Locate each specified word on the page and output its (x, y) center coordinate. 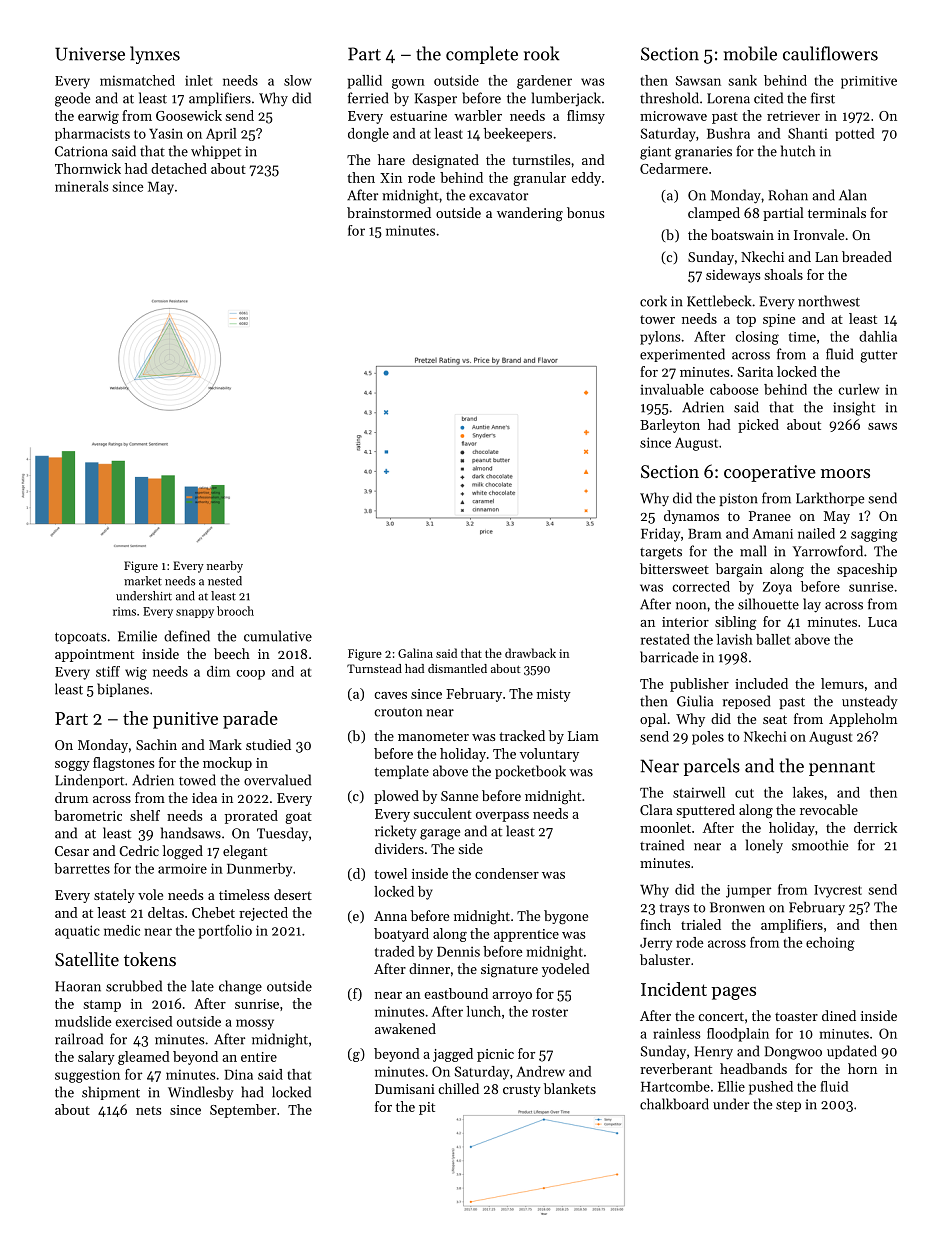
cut (744, 793)
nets (148, 1110)
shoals (784, 274)
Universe (90, 54)
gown (408, 84)
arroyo (512, 997)
